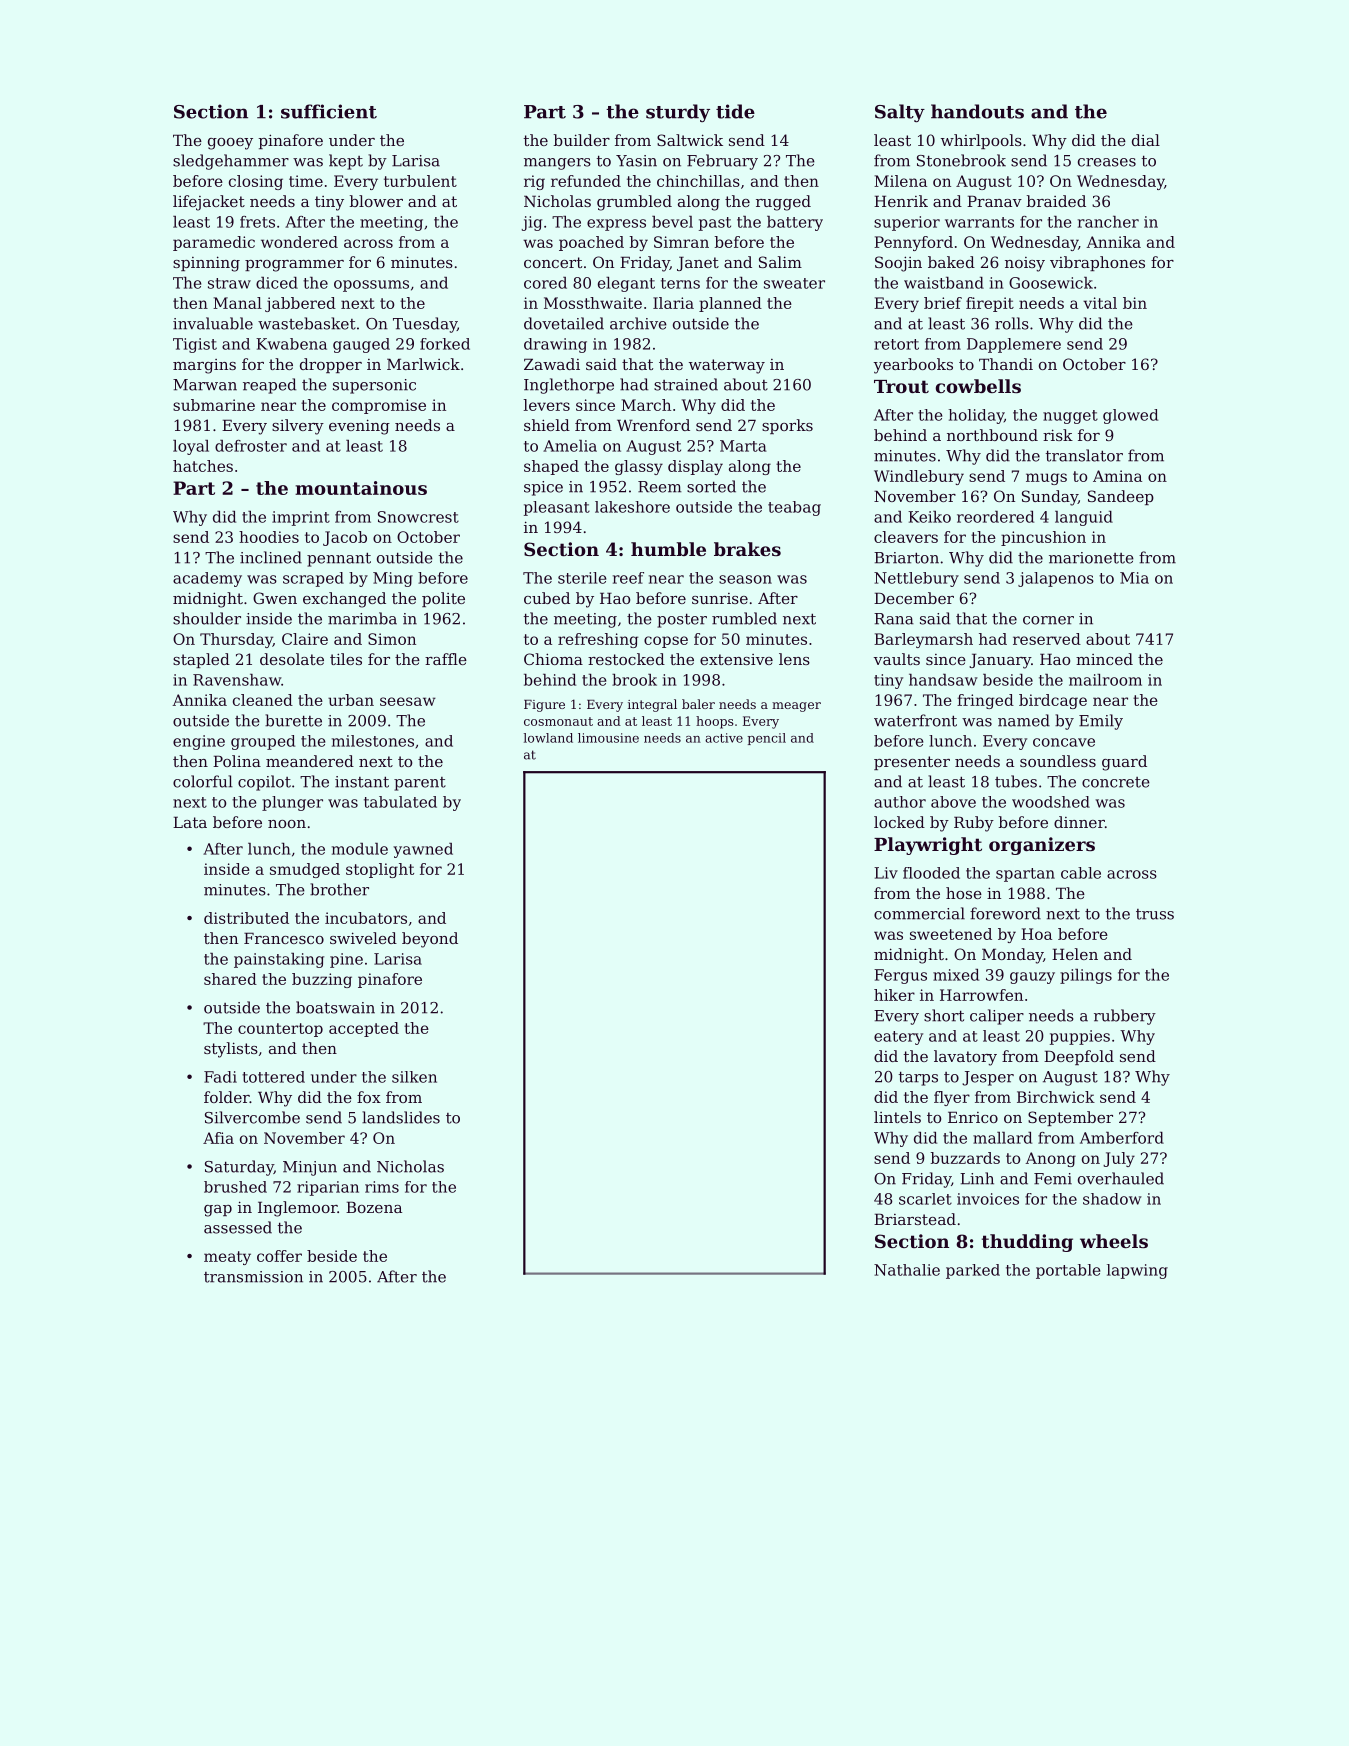  Describe the element at coordinates (279, 1256) in the document. I see `coffer` at that location.
